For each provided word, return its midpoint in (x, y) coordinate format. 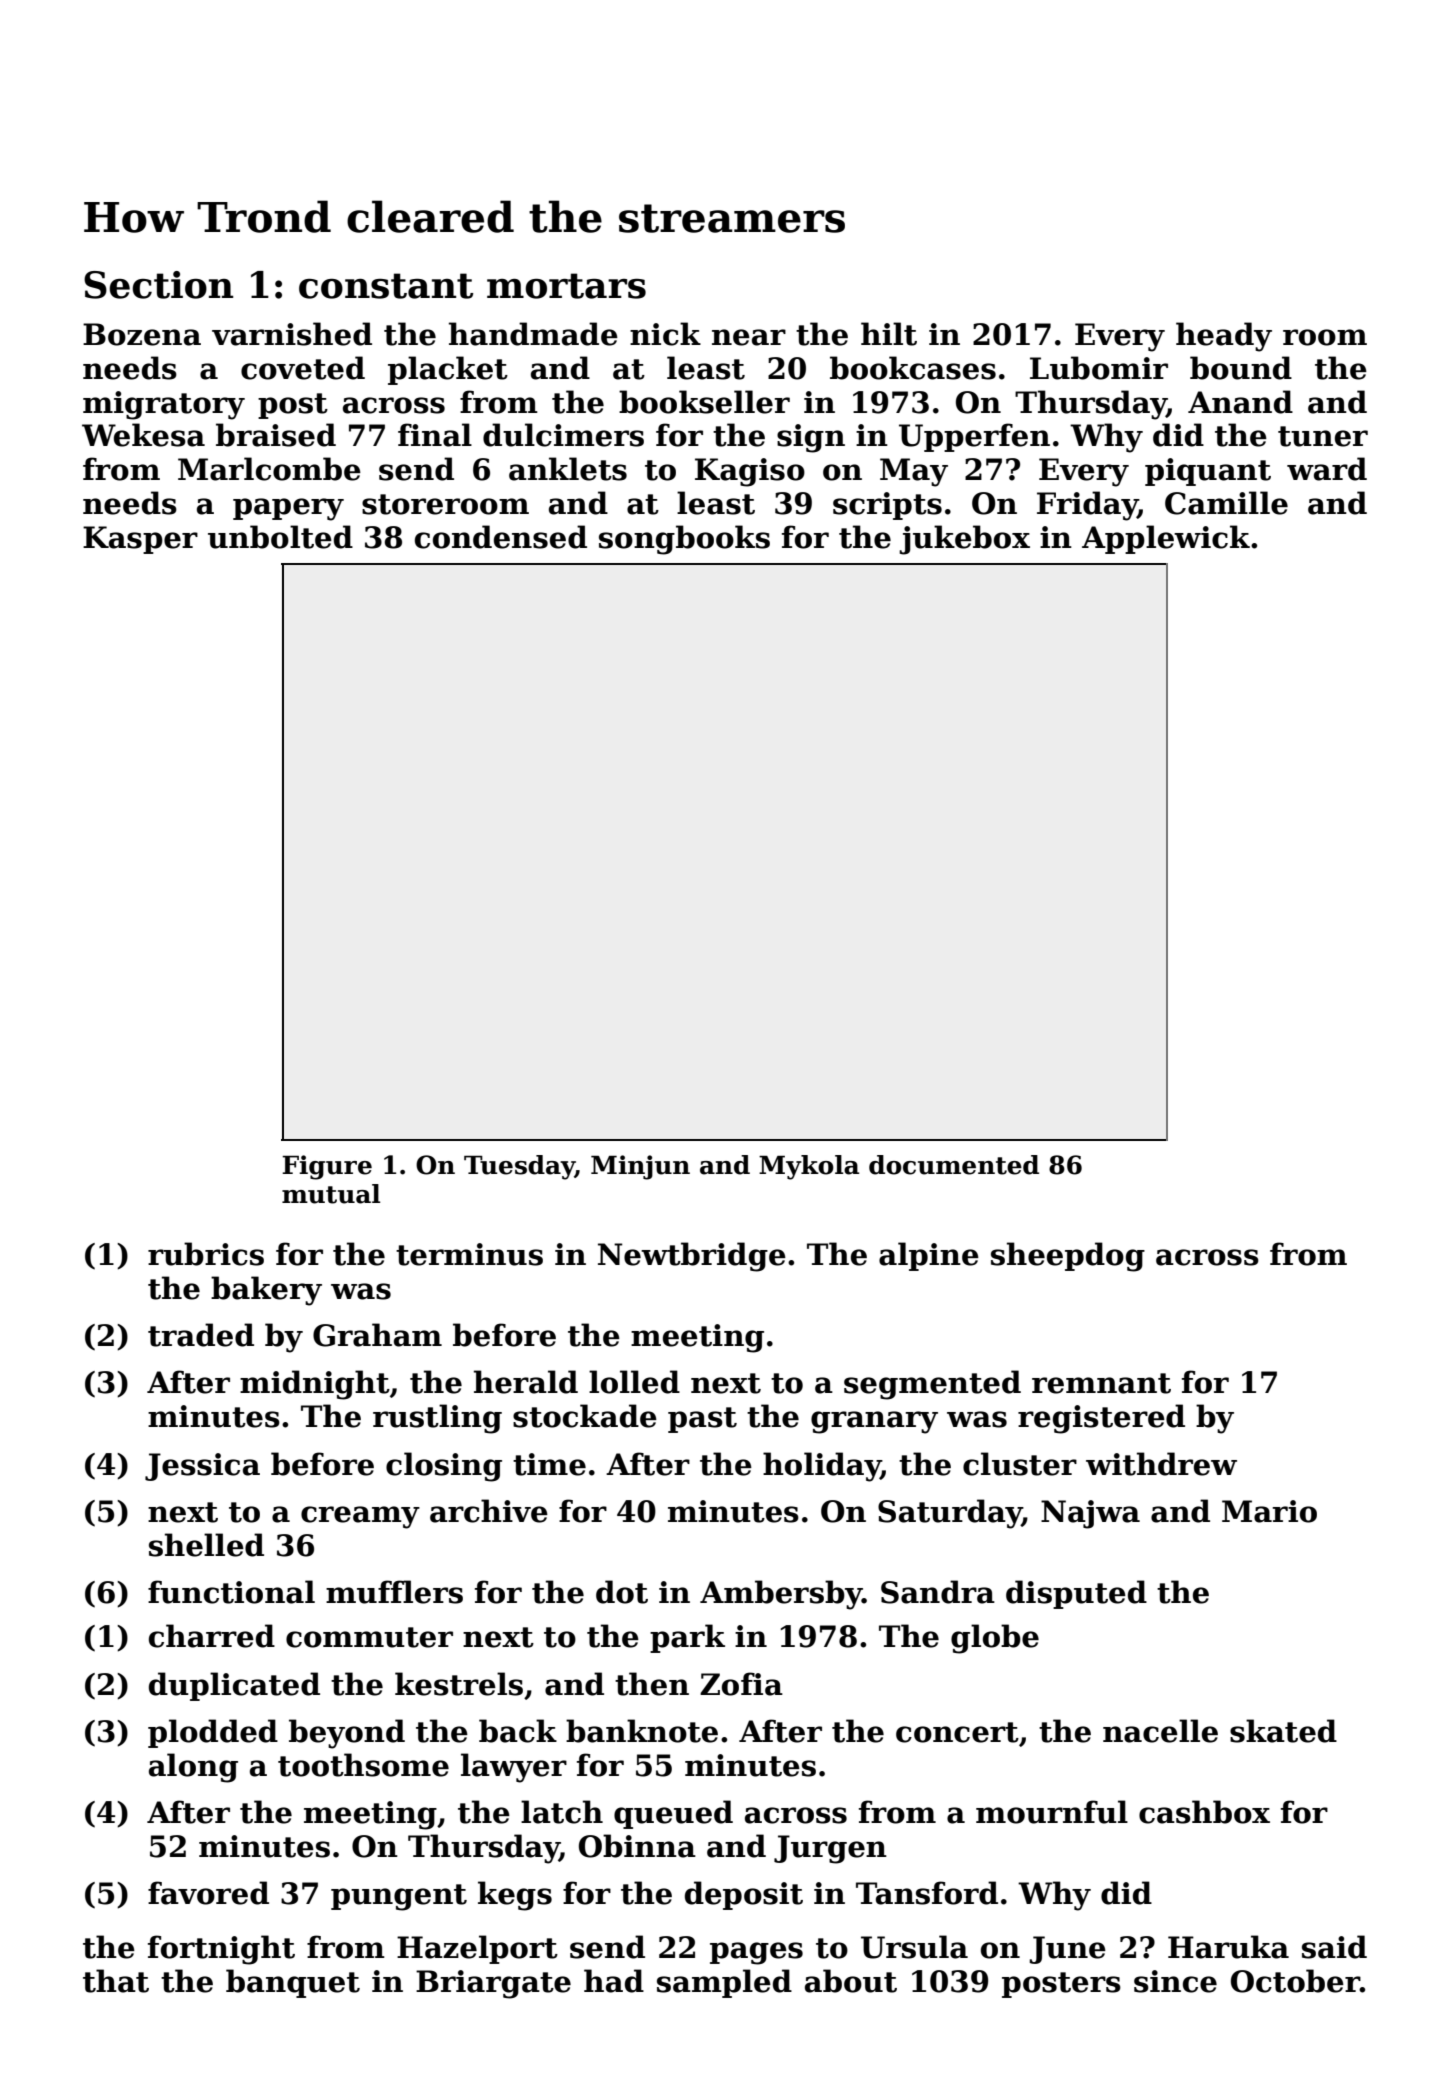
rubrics (206, 1254)
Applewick (1166, 539)
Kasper (140, 540)
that (116, 1981)
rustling (437, 1419)
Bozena (142, 334)
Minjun (640, 1167)
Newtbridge (692, 1257)
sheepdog (1068, 1257)
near (749, 337)
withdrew (1161, 1464)
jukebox (964, 540)
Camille (1226, 503)
